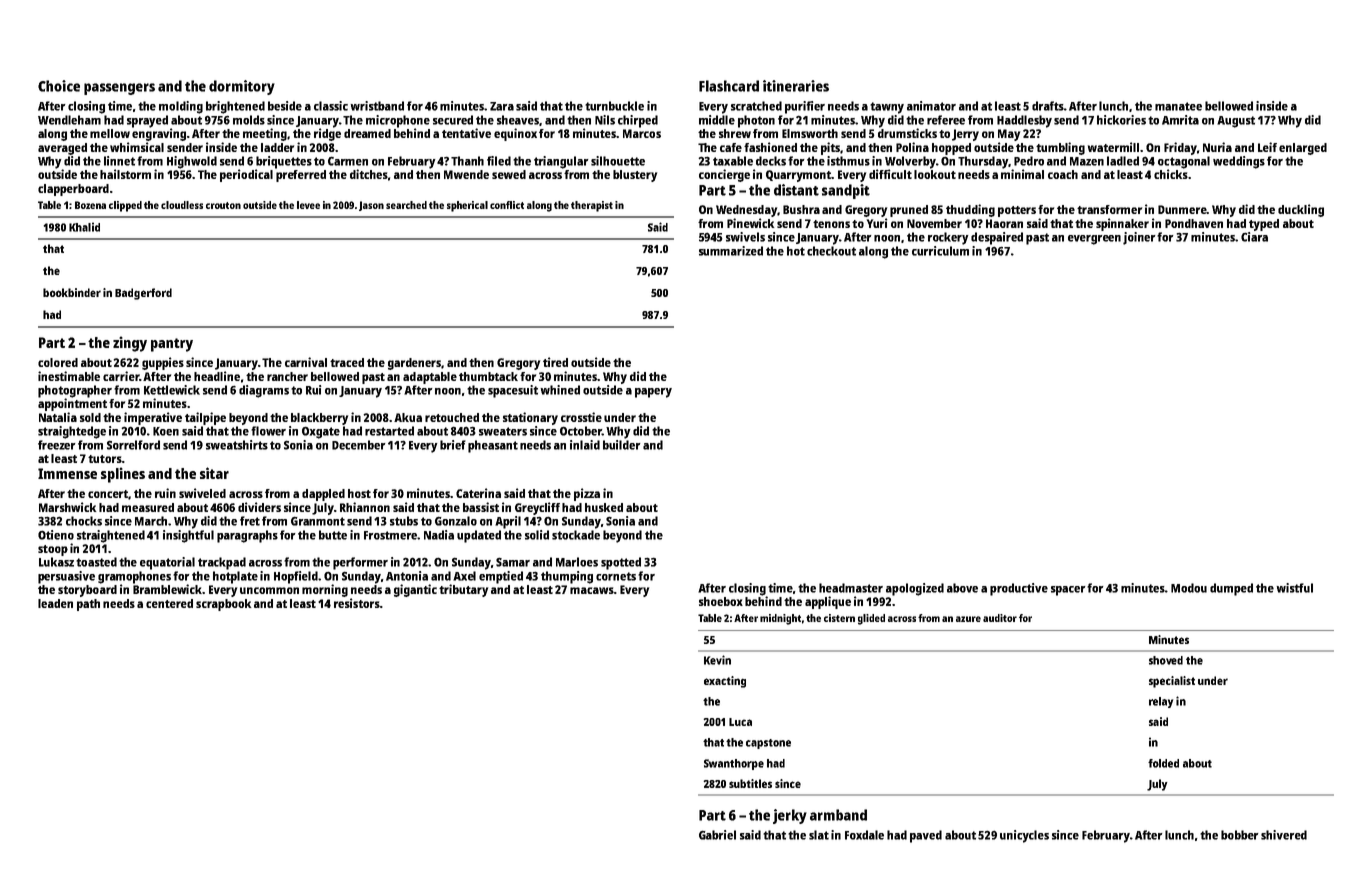  Describe the element at coordinates (1295, 588) in the screenshot. I see `wistful` at that location.
